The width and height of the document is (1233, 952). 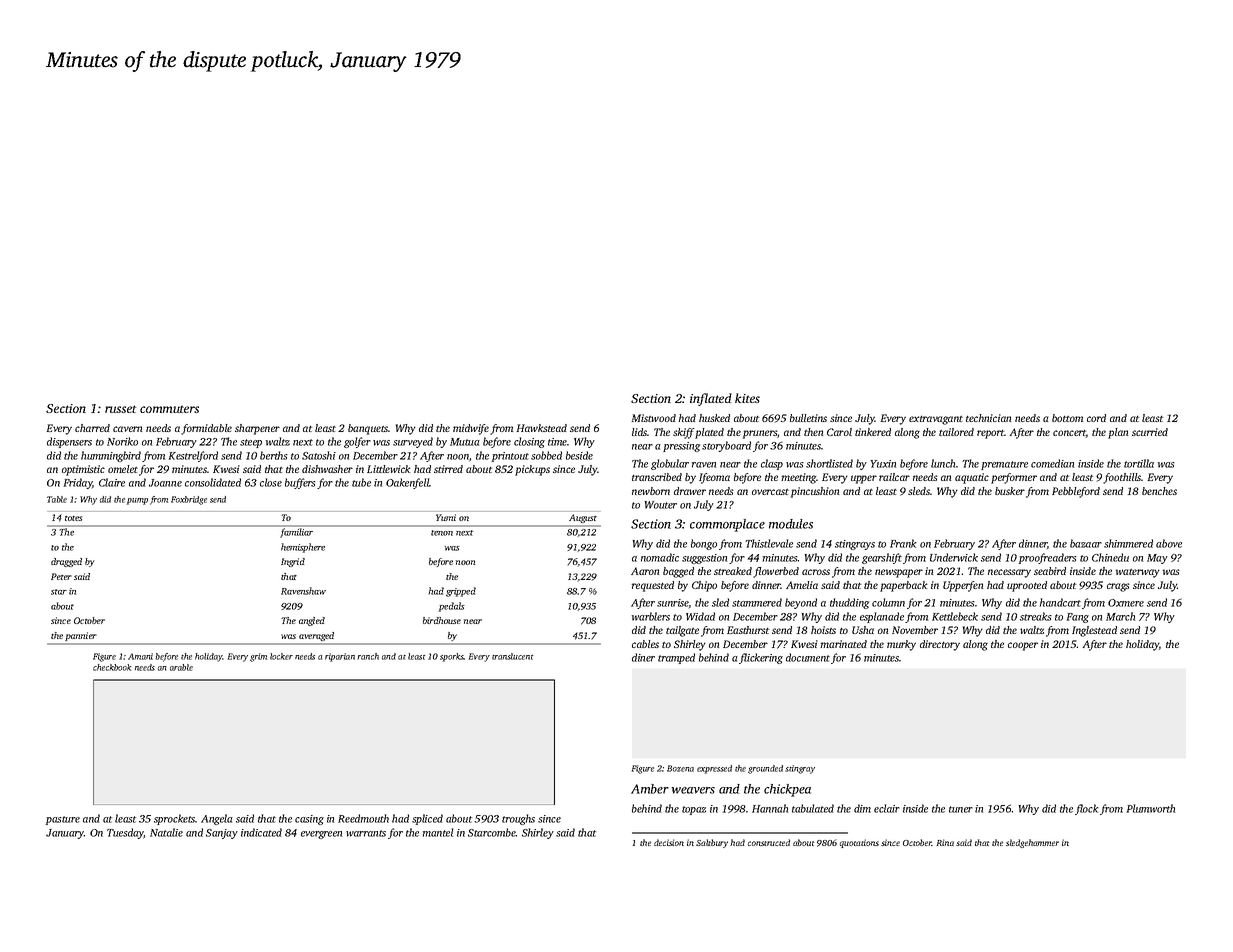 I want to click on banquets, so click(x=368, y=429).
